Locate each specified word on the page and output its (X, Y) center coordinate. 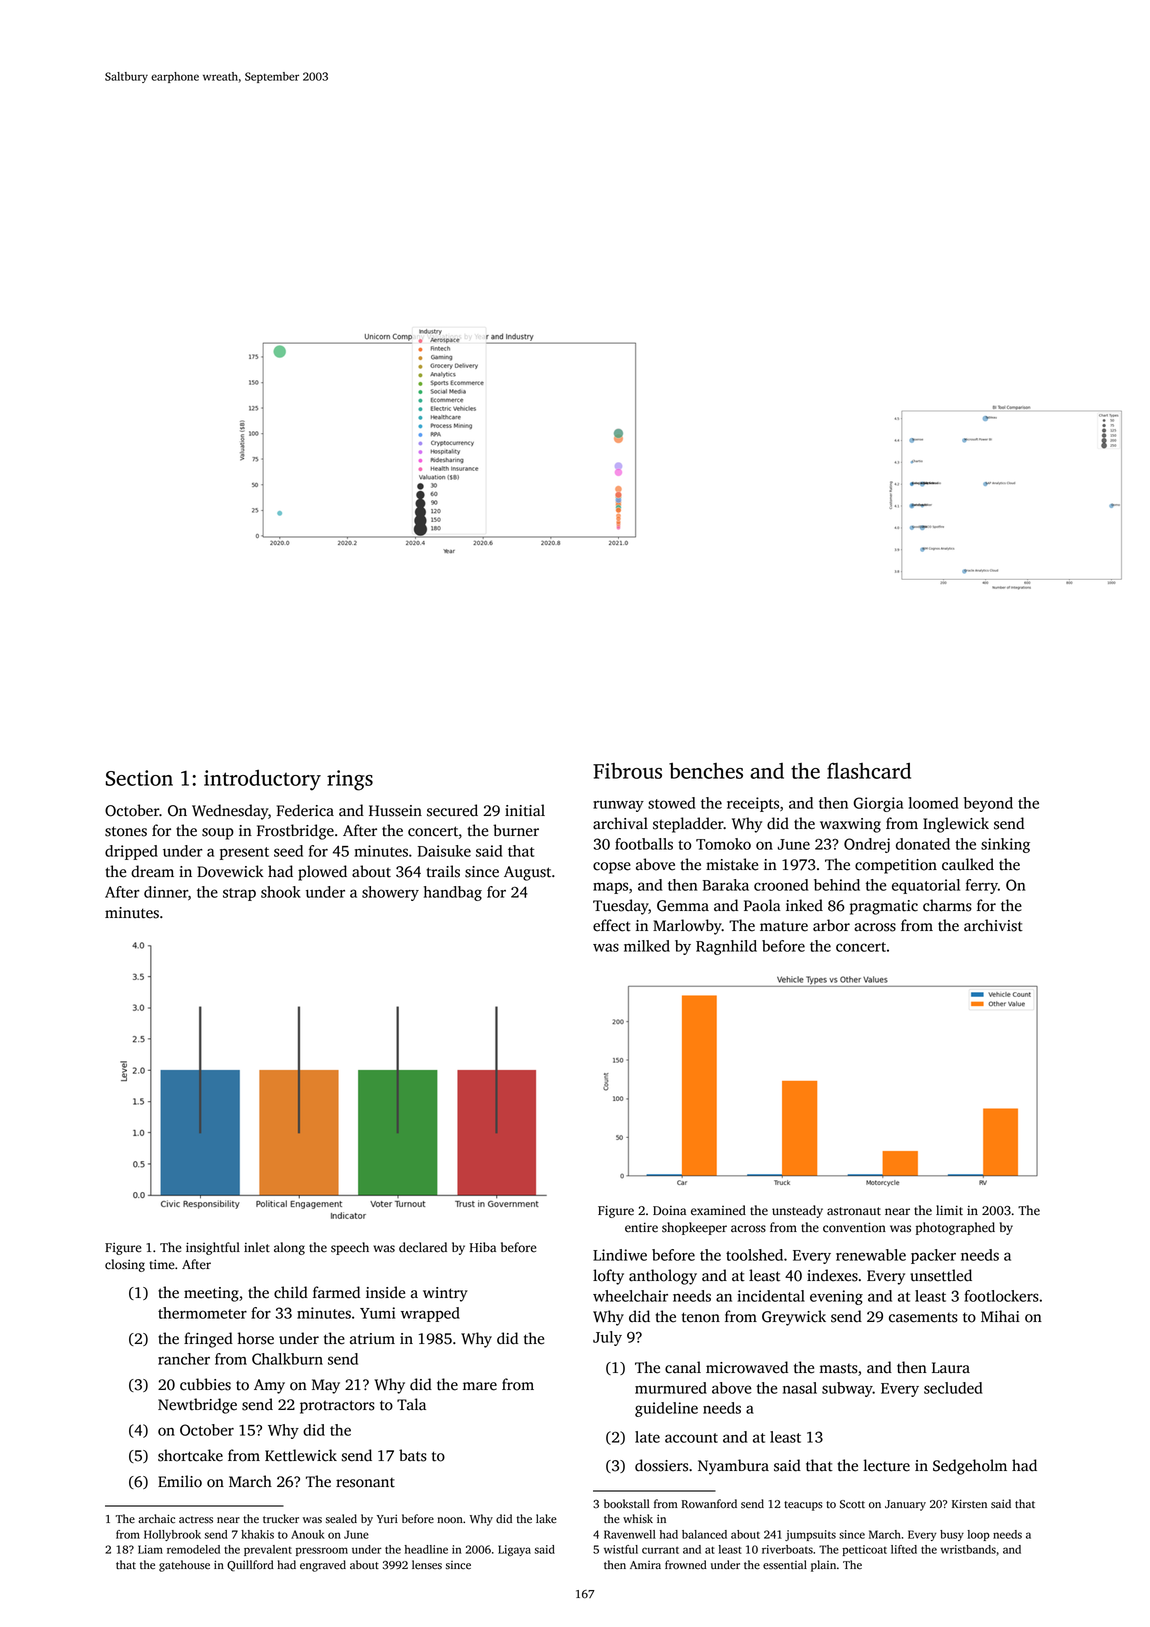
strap (239, 894)
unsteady (797, 1211)
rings (350, 780)
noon (450, 1520)
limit (949, 1210)
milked (647, 946)
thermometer (202, 1313)
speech (350, 1248)
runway (618, 806)
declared (423, 1247)
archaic (156, 1519)
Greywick (794, 1318)
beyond (988, 804)
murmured (671, 1388)
